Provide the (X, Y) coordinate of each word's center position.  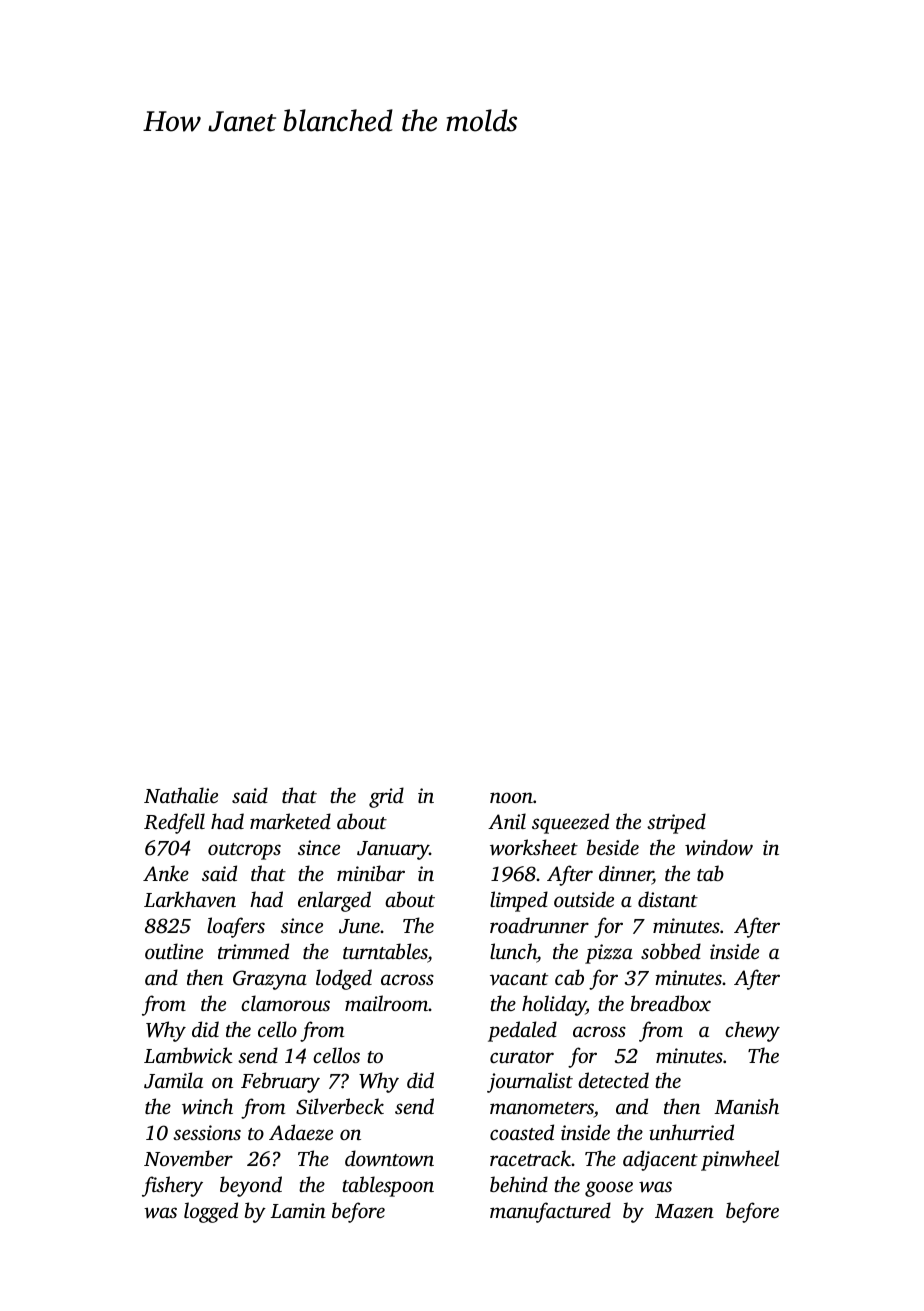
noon (511, 797)
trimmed (253, 951)
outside (584, 899)
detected (613, 1080)
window (719, 847)
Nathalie (181, 795)
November (188, 1158)
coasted (522, 1132)
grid (386, 797)
